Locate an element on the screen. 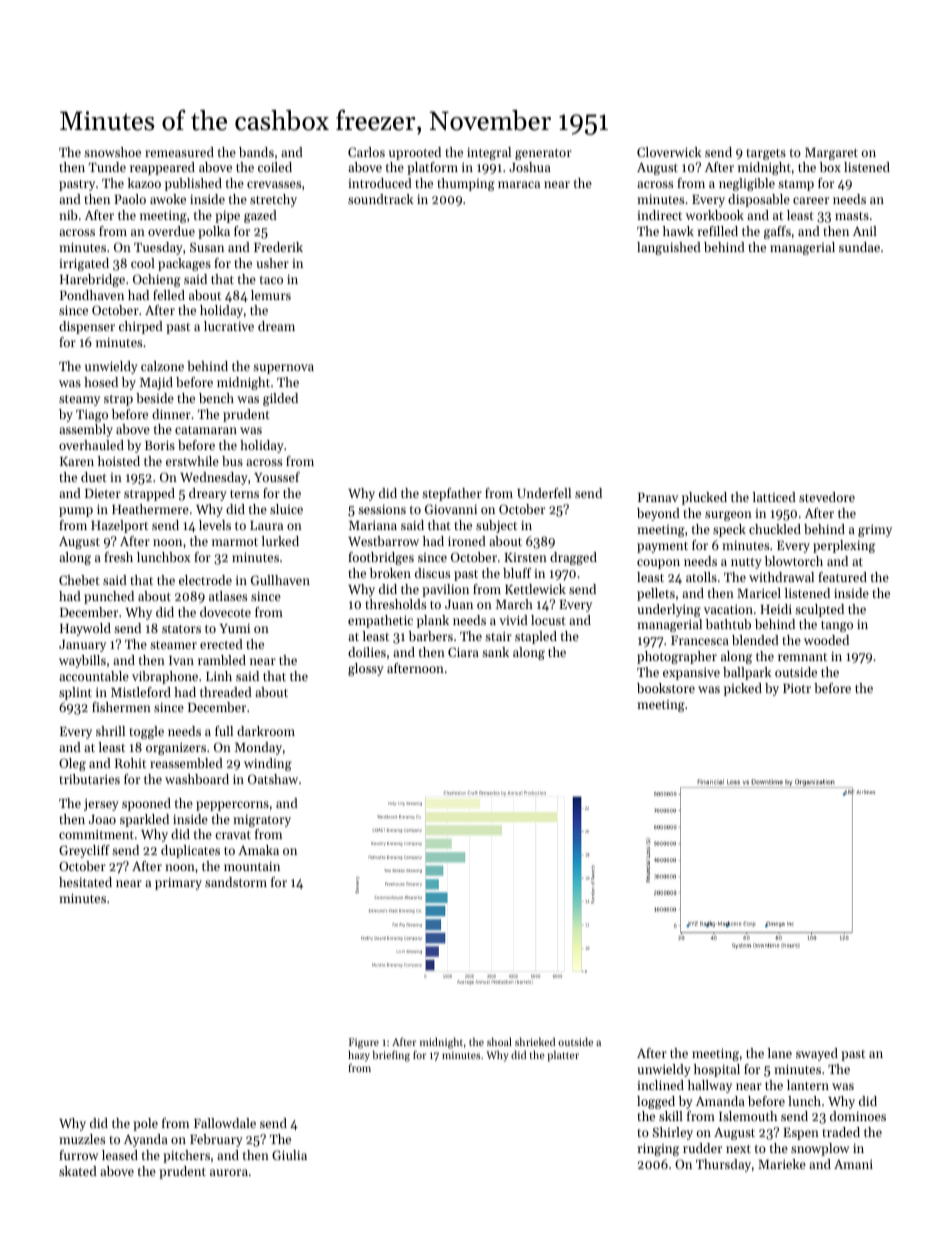  subject is located at coordinates (496, 526).
